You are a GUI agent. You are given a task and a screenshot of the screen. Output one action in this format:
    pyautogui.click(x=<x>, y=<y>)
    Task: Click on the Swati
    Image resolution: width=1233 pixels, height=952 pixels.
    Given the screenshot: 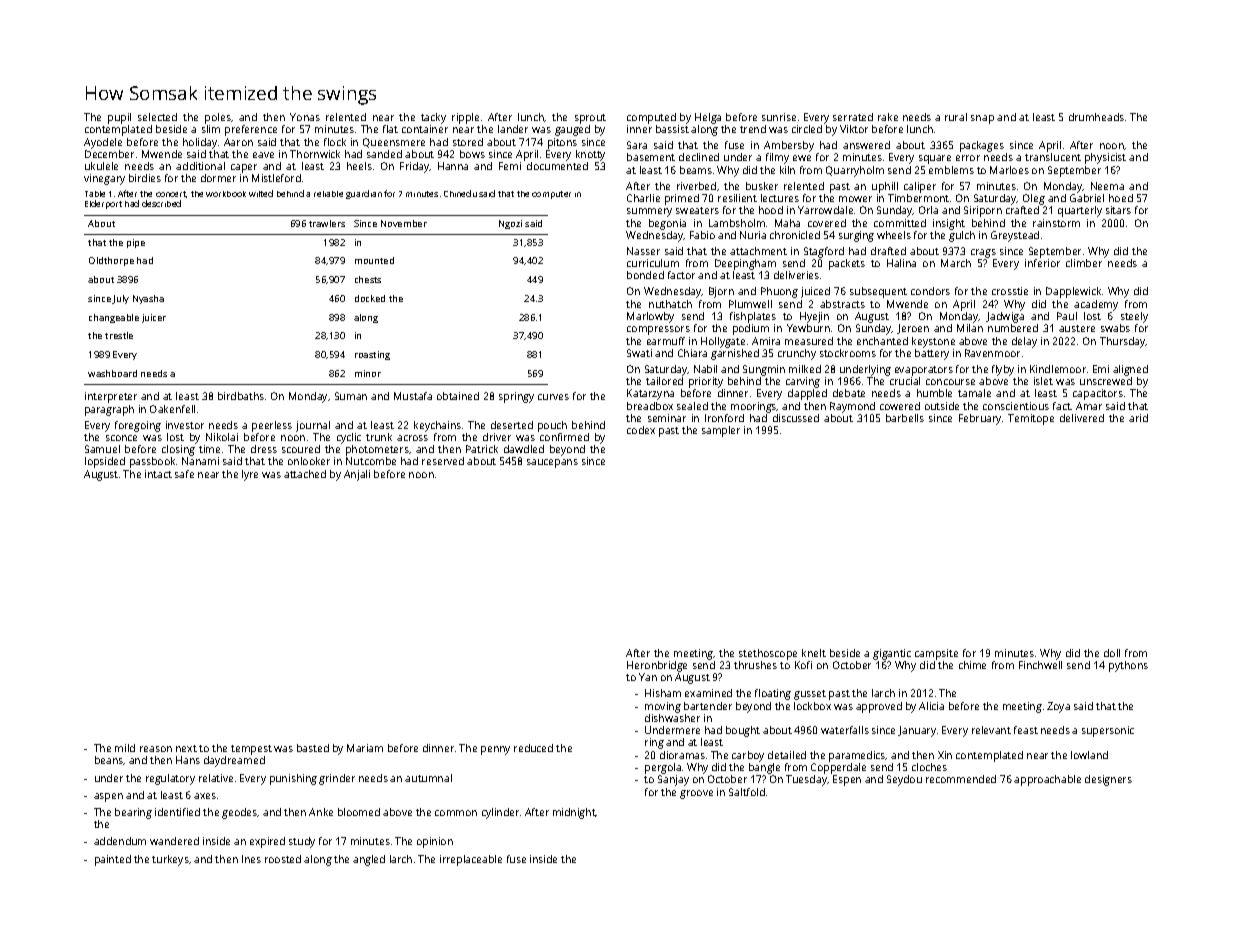 What is the action you would take?
    pyautogui.click(x=639, y=353)
